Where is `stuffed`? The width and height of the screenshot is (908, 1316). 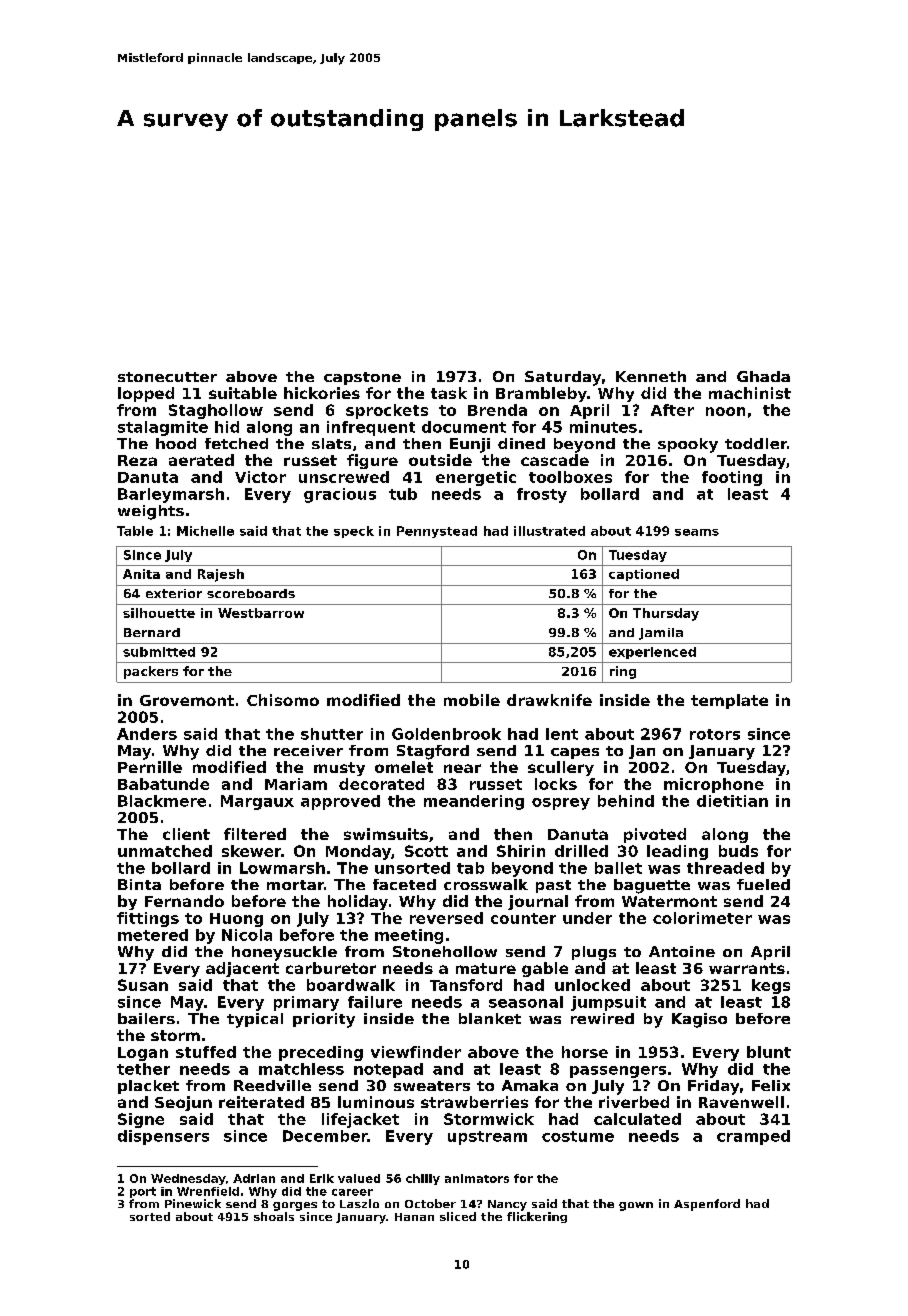
stuffed is located at coordinates (206, 1052).
